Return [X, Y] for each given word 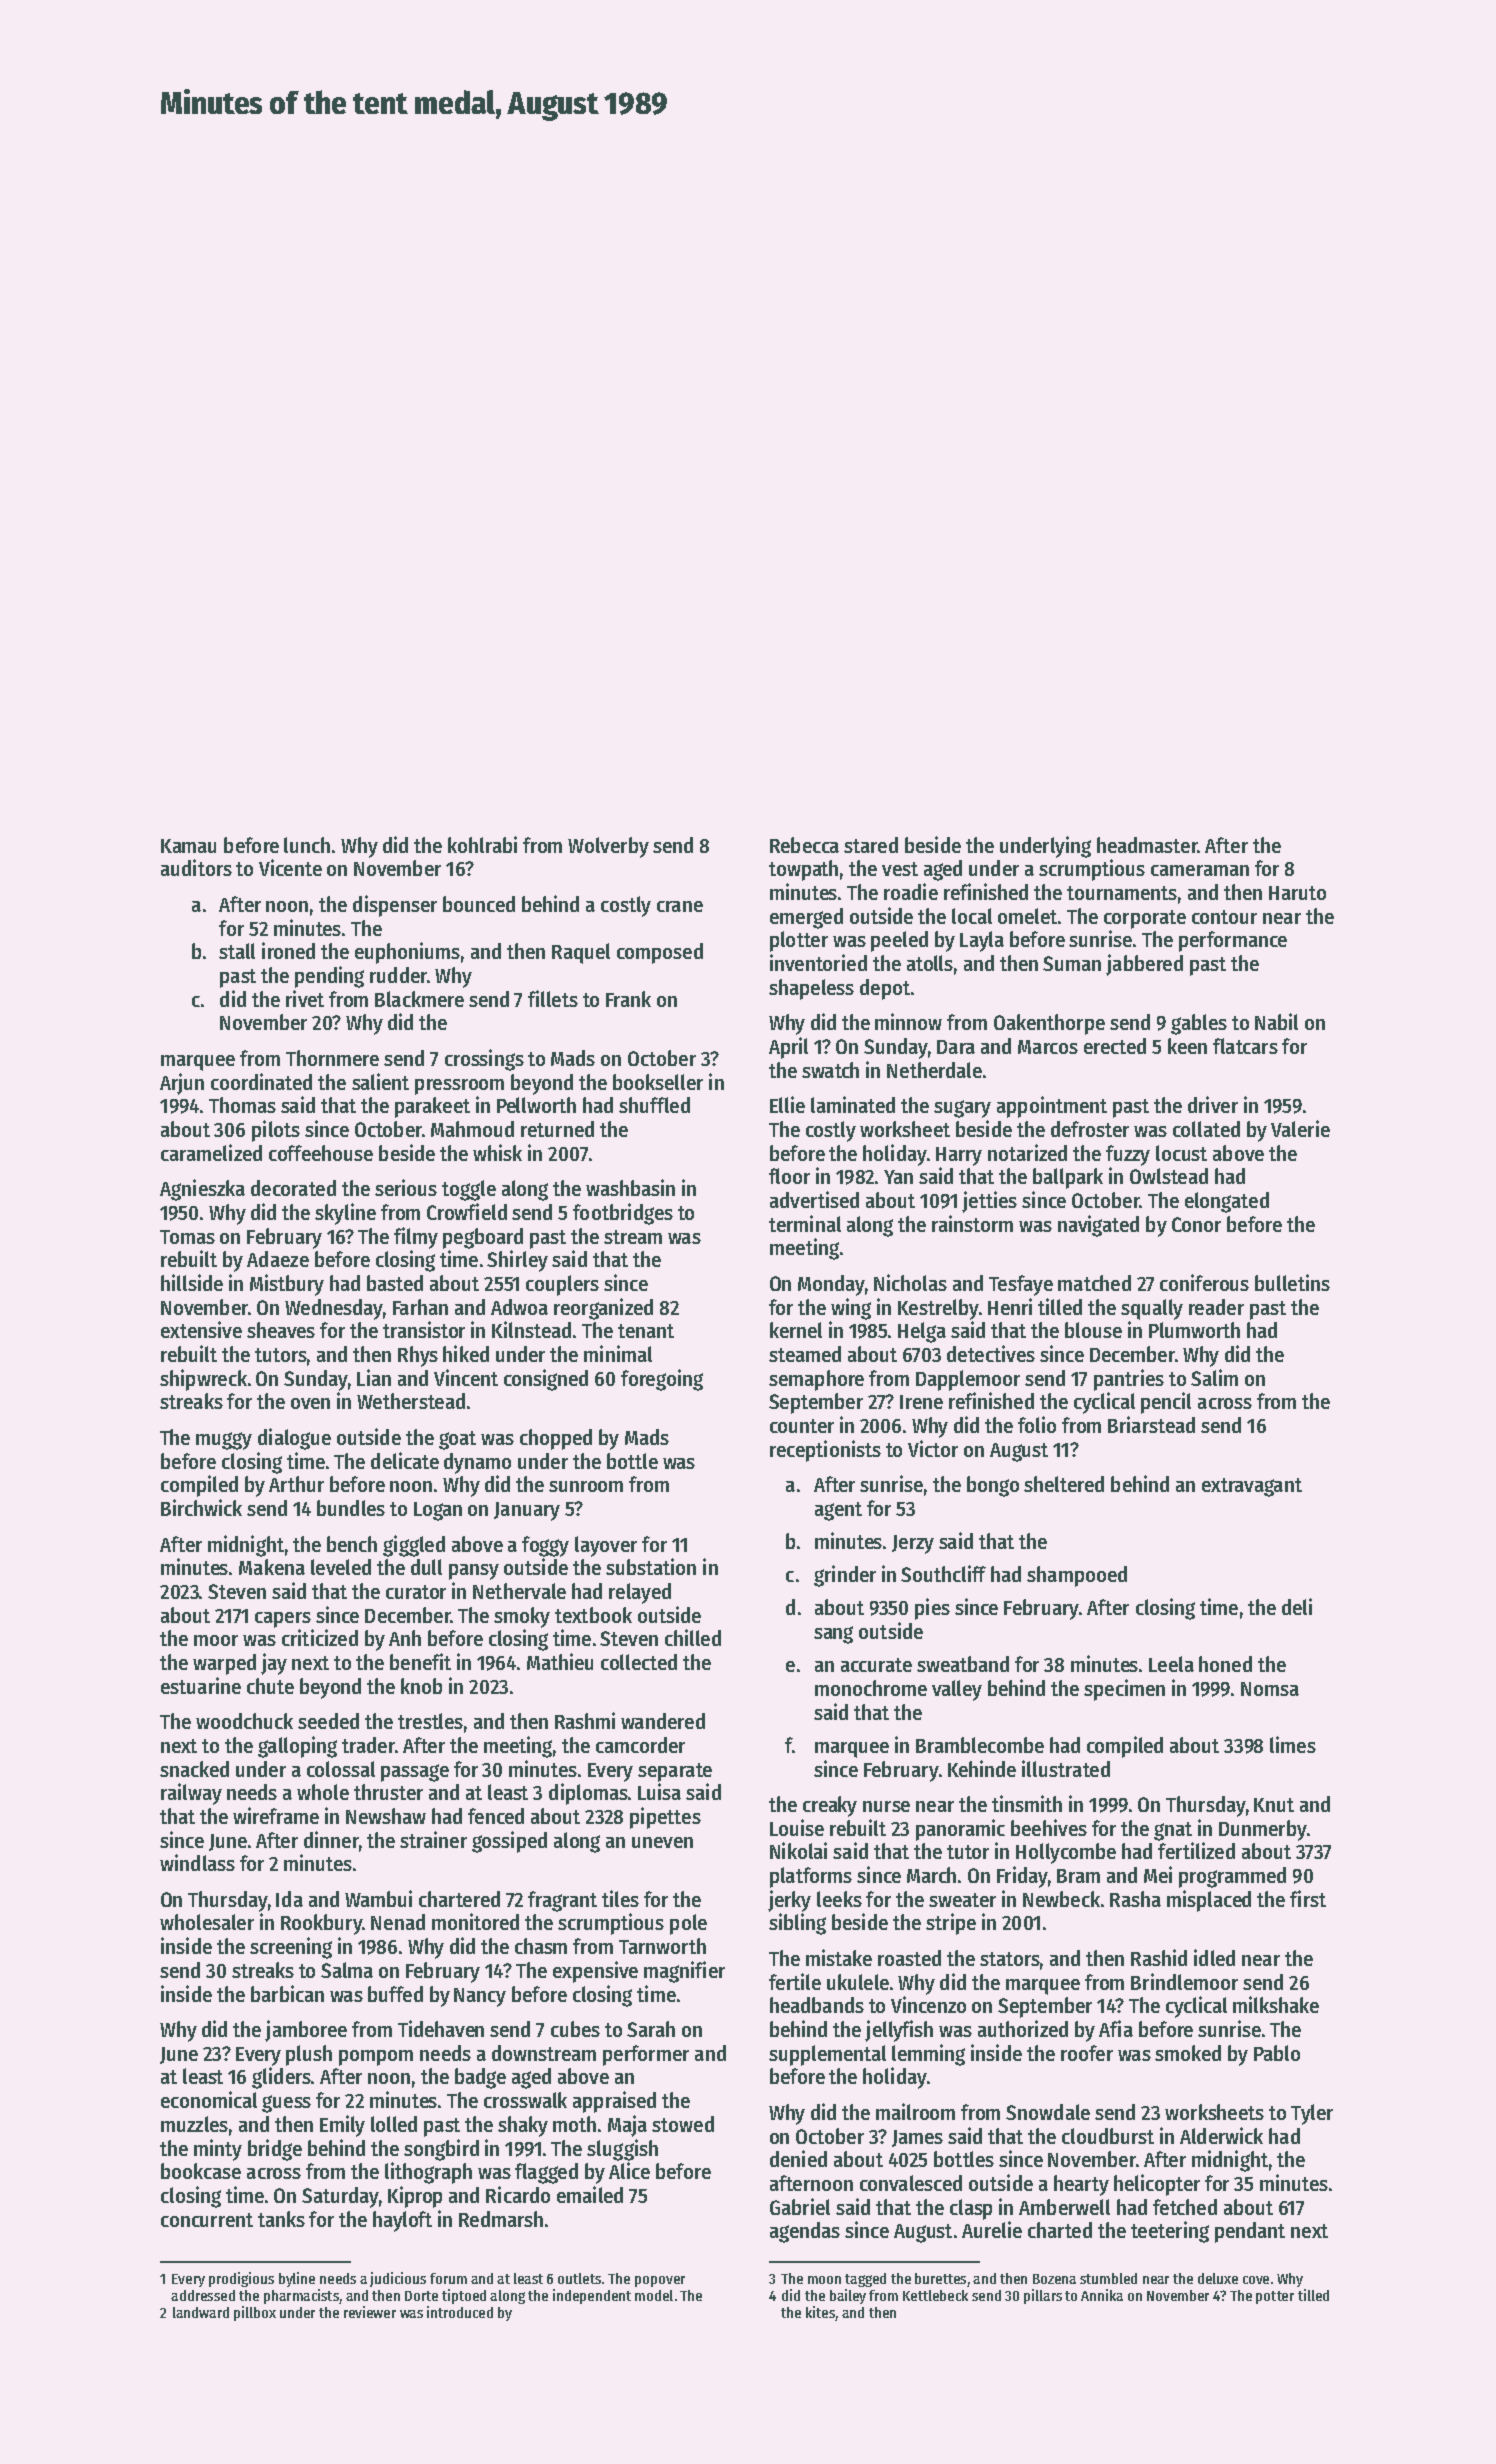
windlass [197, 1862]
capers [283, 1620]
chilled [693, 1637]
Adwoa [519, 1307]
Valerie [1300, 1128]
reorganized [603, 1309]
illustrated [1066, 1768]
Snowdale [1048, 2112]
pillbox [255, 2313]
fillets [553, 998]
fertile [795, 1981]
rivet [305, 998]
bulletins [1292, 1282]
